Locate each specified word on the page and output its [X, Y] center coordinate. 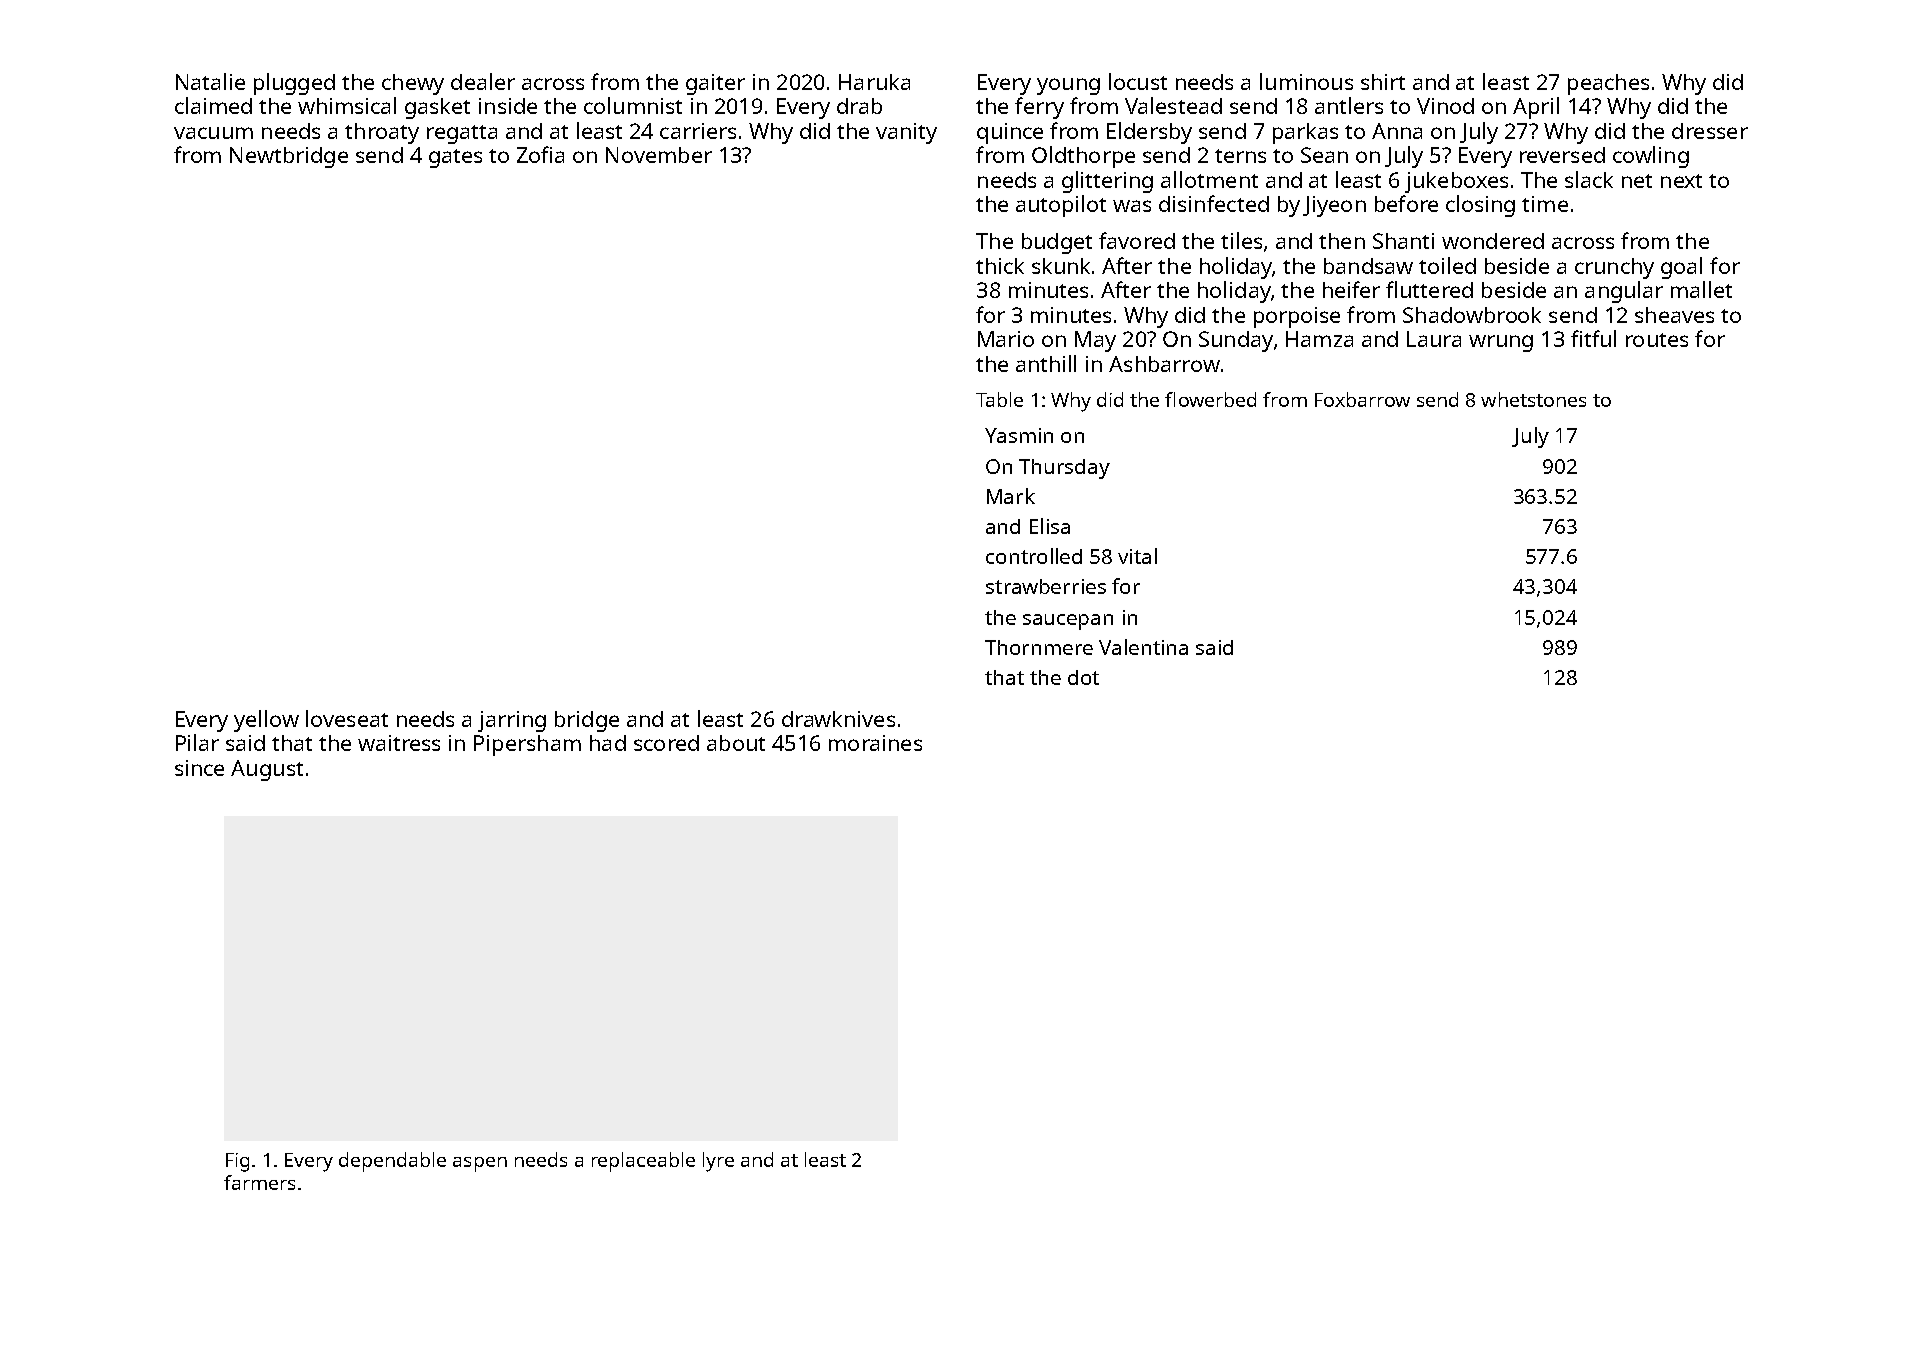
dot [1083, 677]
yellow [266, 721]
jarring [512, 721]
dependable [392, 1162]
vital [1137, 556]
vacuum [213, 133]
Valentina [1143, 647]
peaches [1608, 84]
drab [859, 106]
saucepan [1068, 622]
